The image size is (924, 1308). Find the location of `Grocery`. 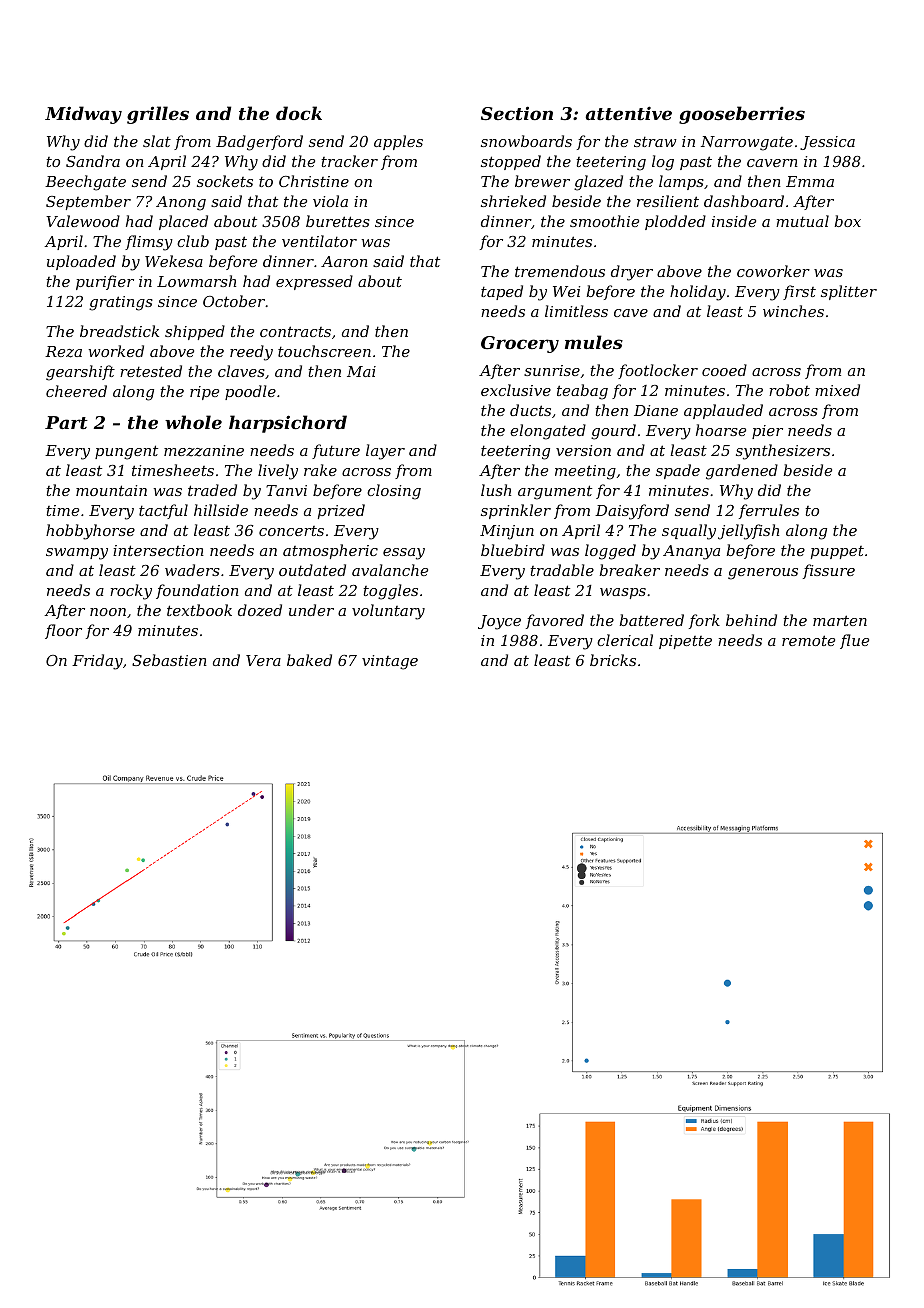

Grocery is located at coordinates (520, 344).
